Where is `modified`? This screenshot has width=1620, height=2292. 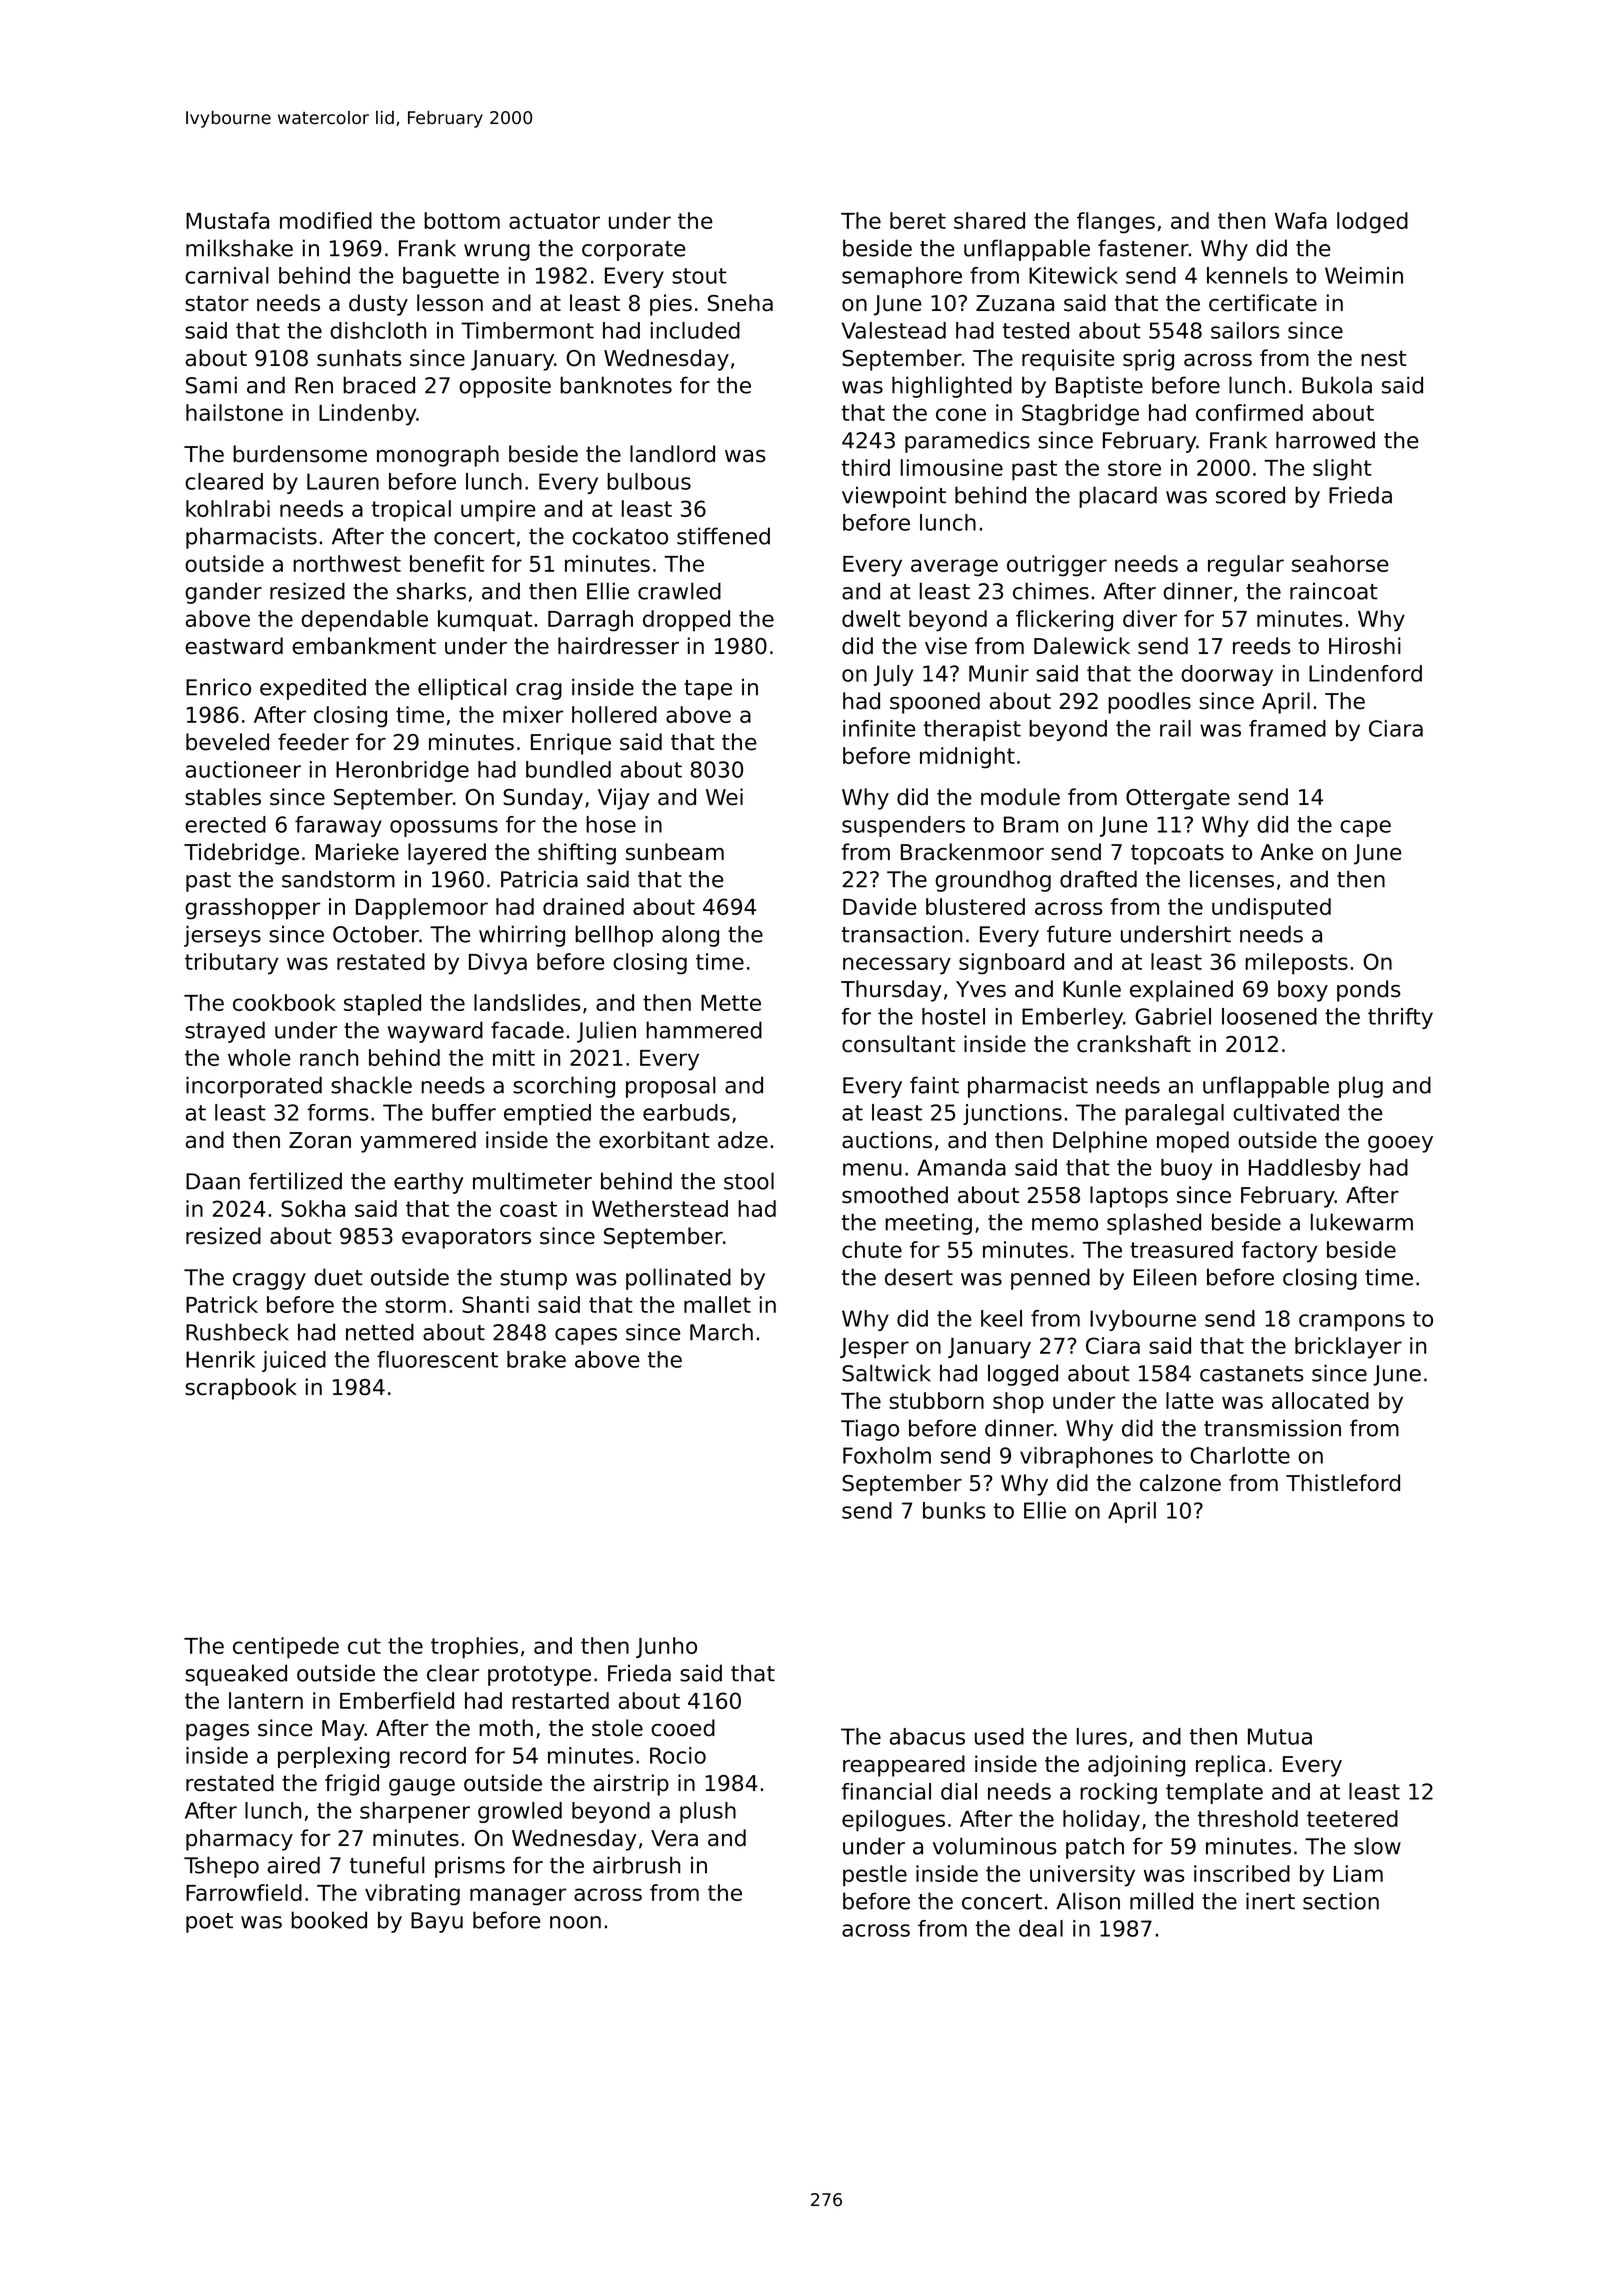
modified is located at coordinates (326, 220).
